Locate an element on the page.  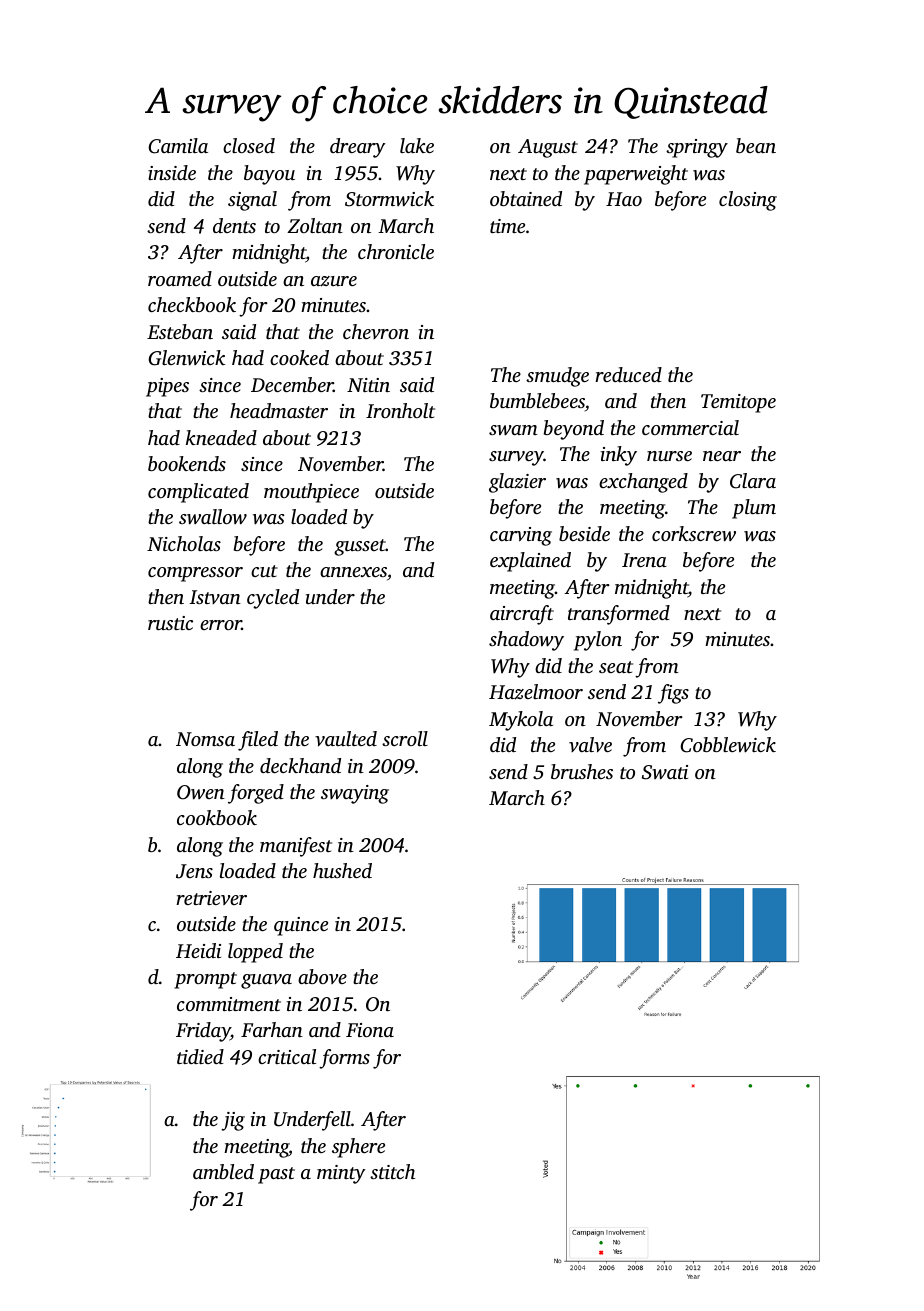
valve is located at coordinates (590, 744).
